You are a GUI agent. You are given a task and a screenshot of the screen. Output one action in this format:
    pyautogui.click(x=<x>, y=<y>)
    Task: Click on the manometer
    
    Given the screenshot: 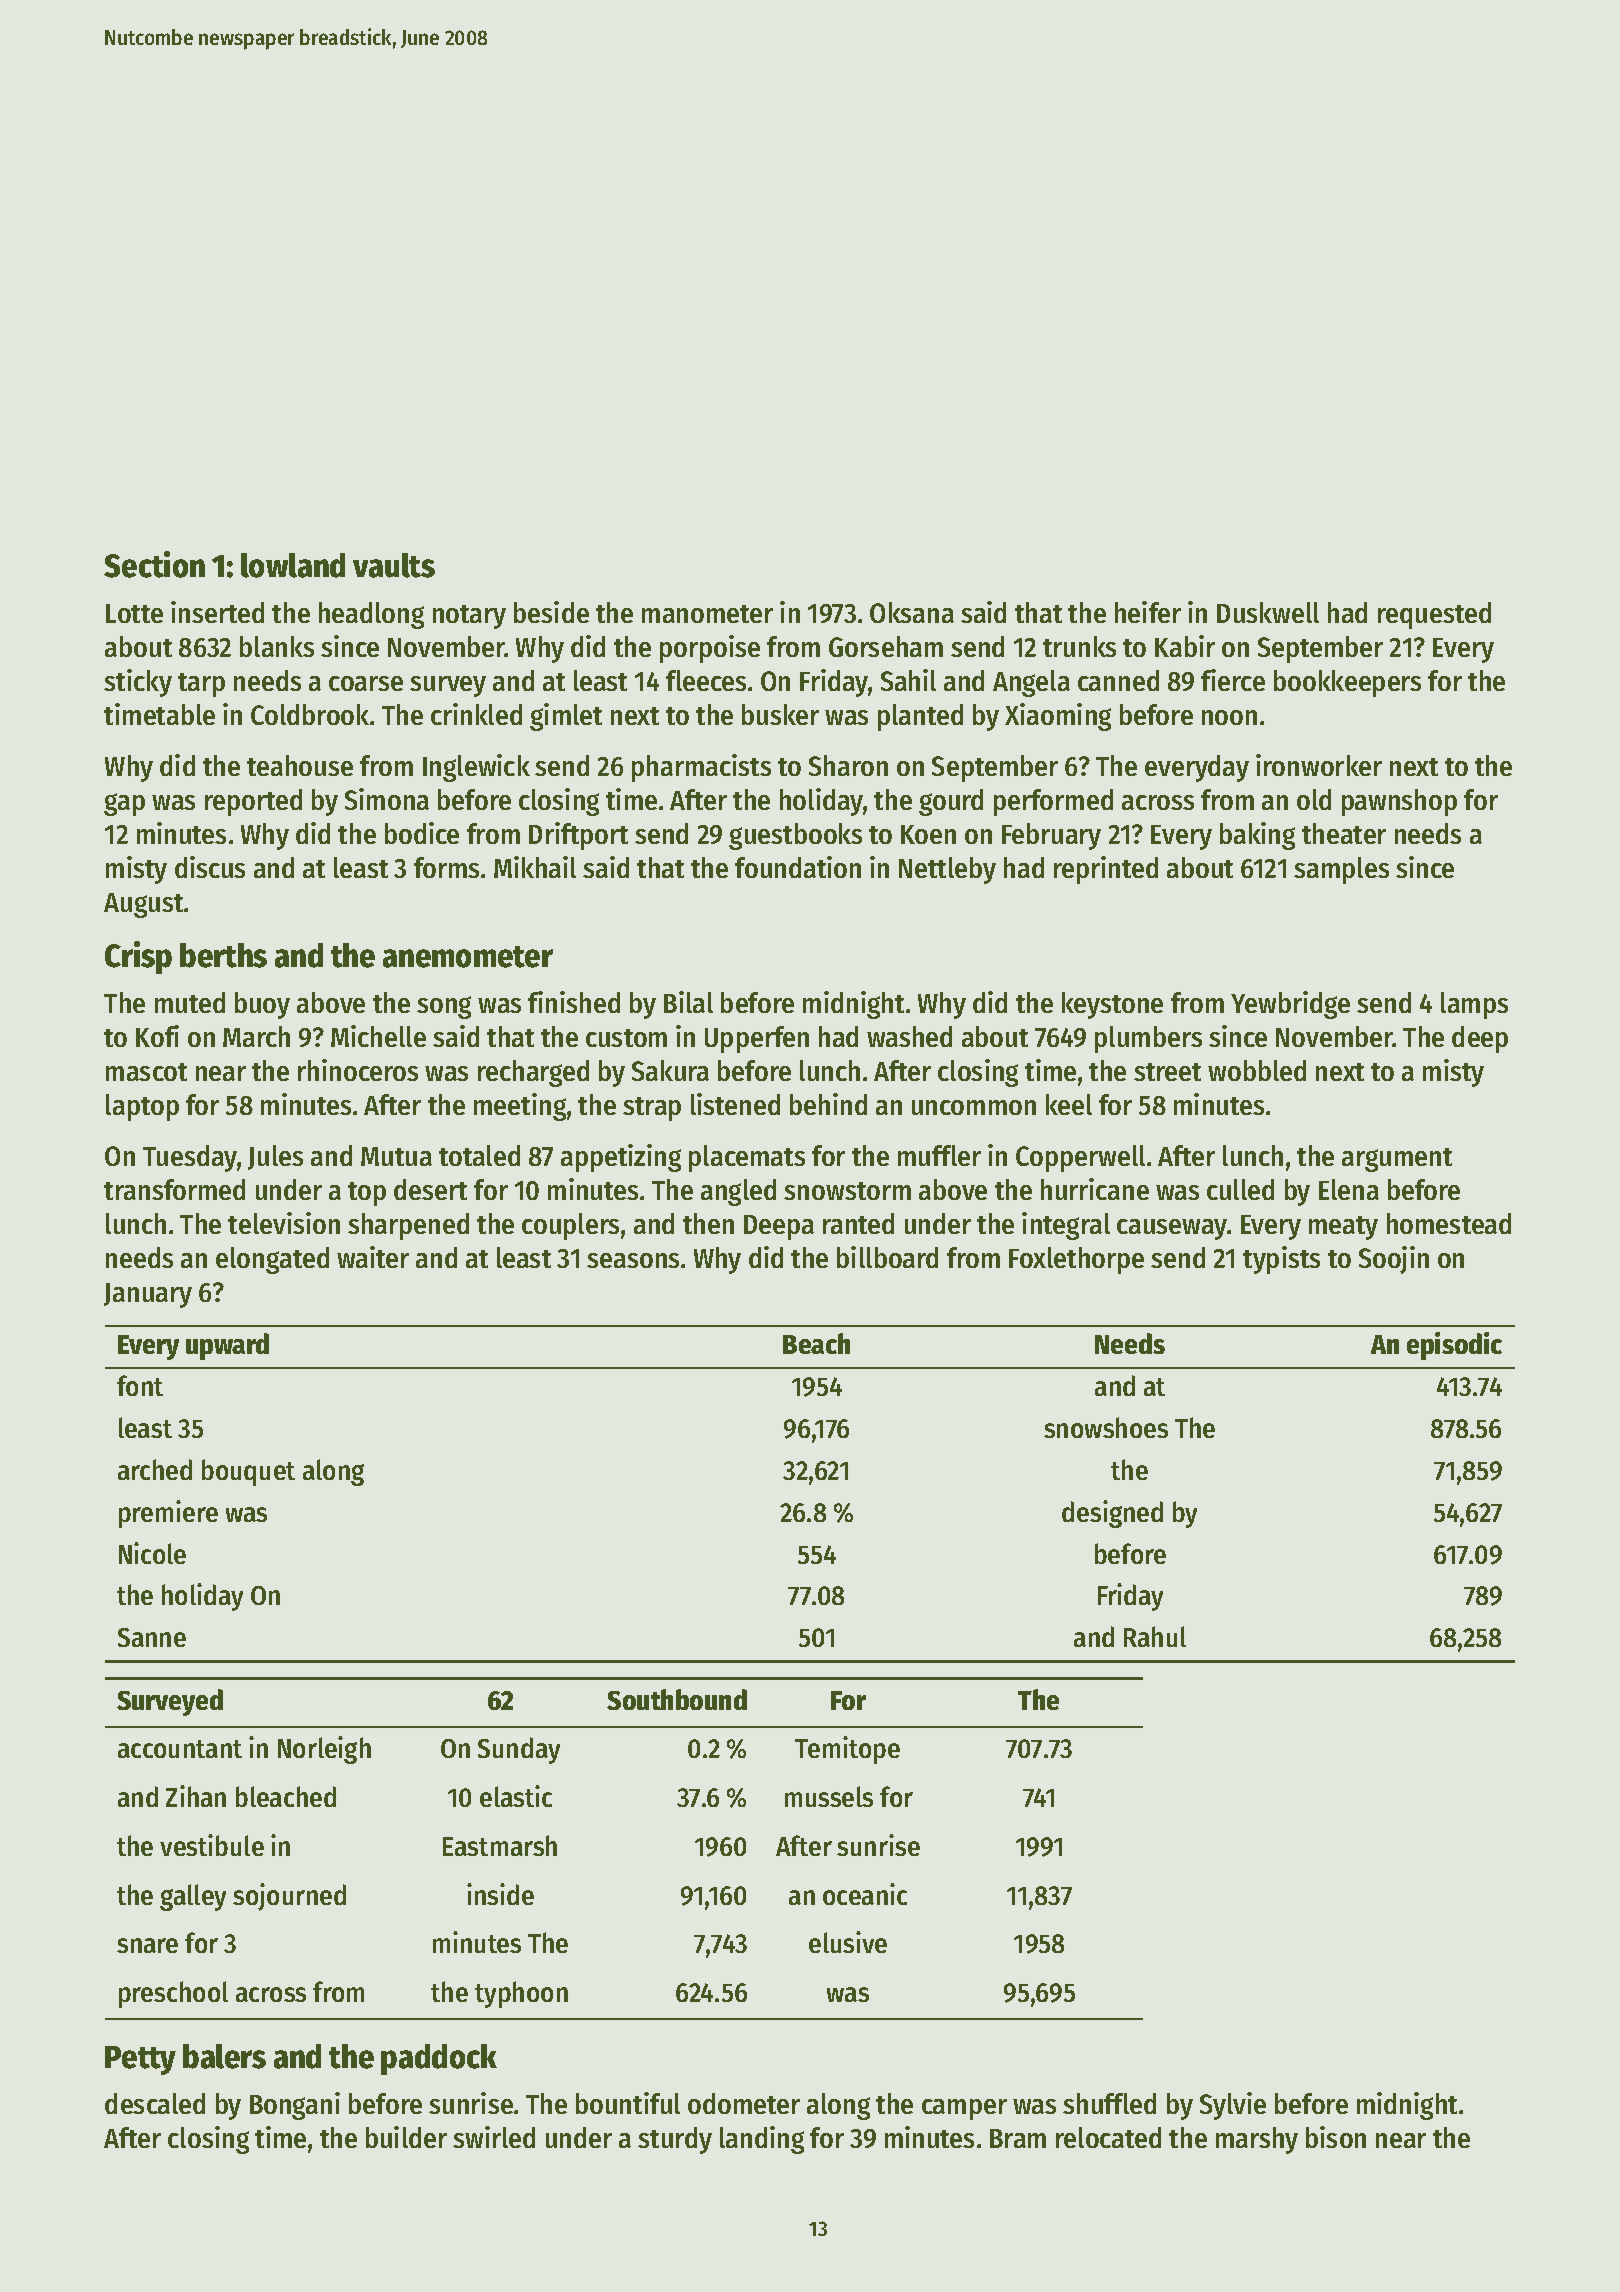 What is the action you would take?
    pyautogui.click(x=707, y=614)
